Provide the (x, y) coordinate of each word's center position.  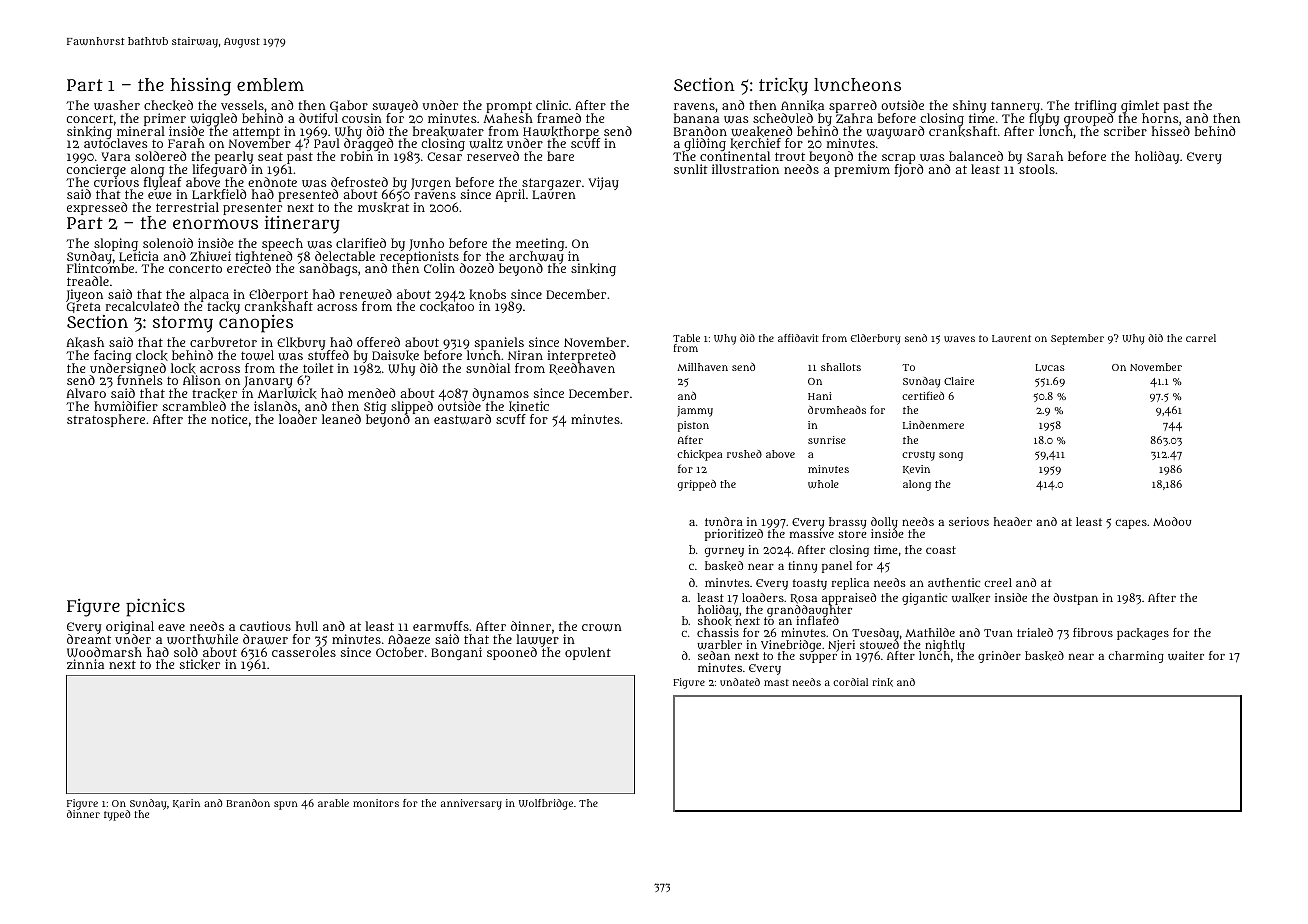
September (1077, 339)
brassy (847, 523)
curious (116, 182)
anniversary (471, 804)
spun (286, 805)
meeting (540, 245)
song (951, 456)
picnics (155, 607)
